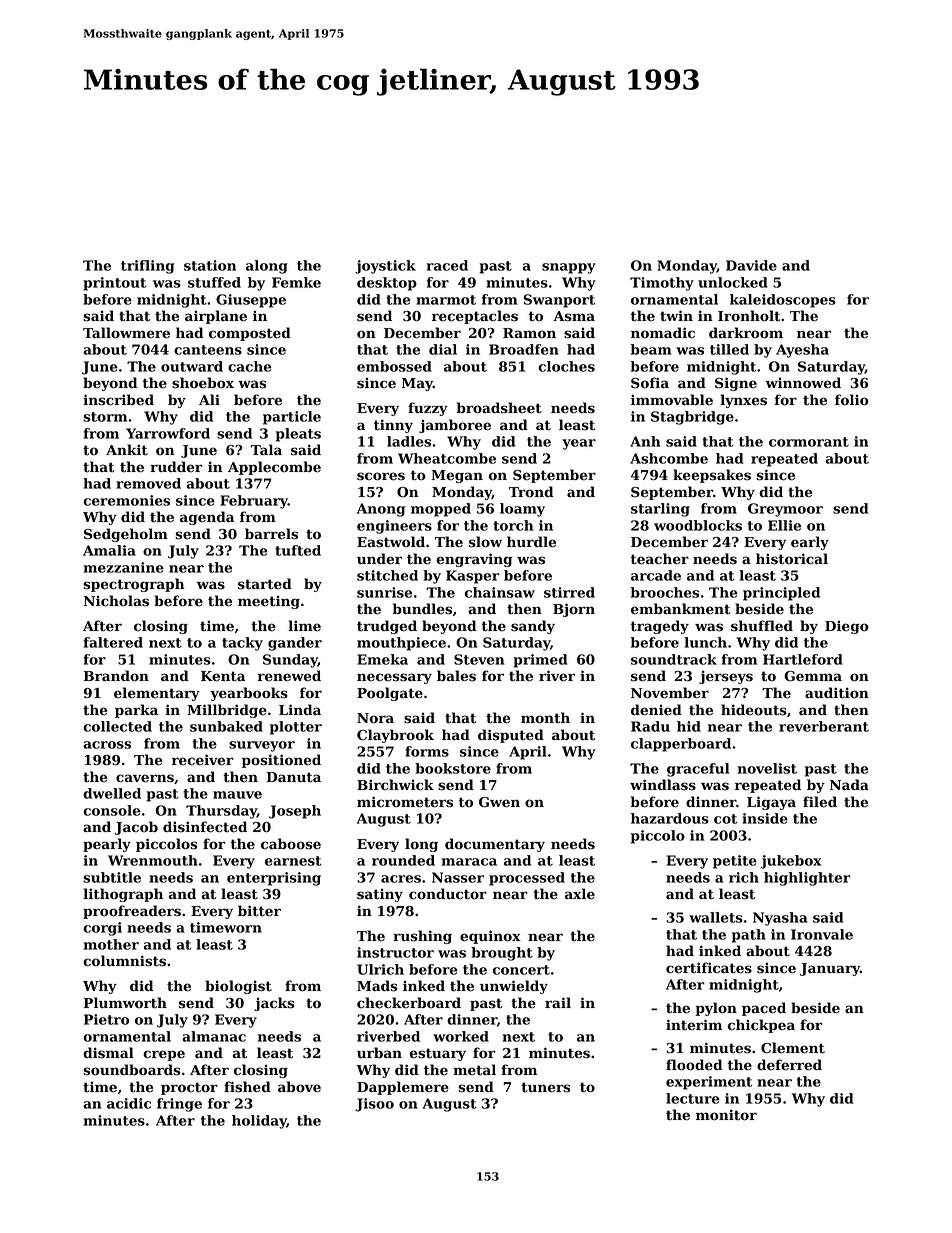 Image resolution: width=952 pixels, height=1233 pixels. Describe the element at coordinates (259, 1122) in the page. I see `holiday` at that location.
